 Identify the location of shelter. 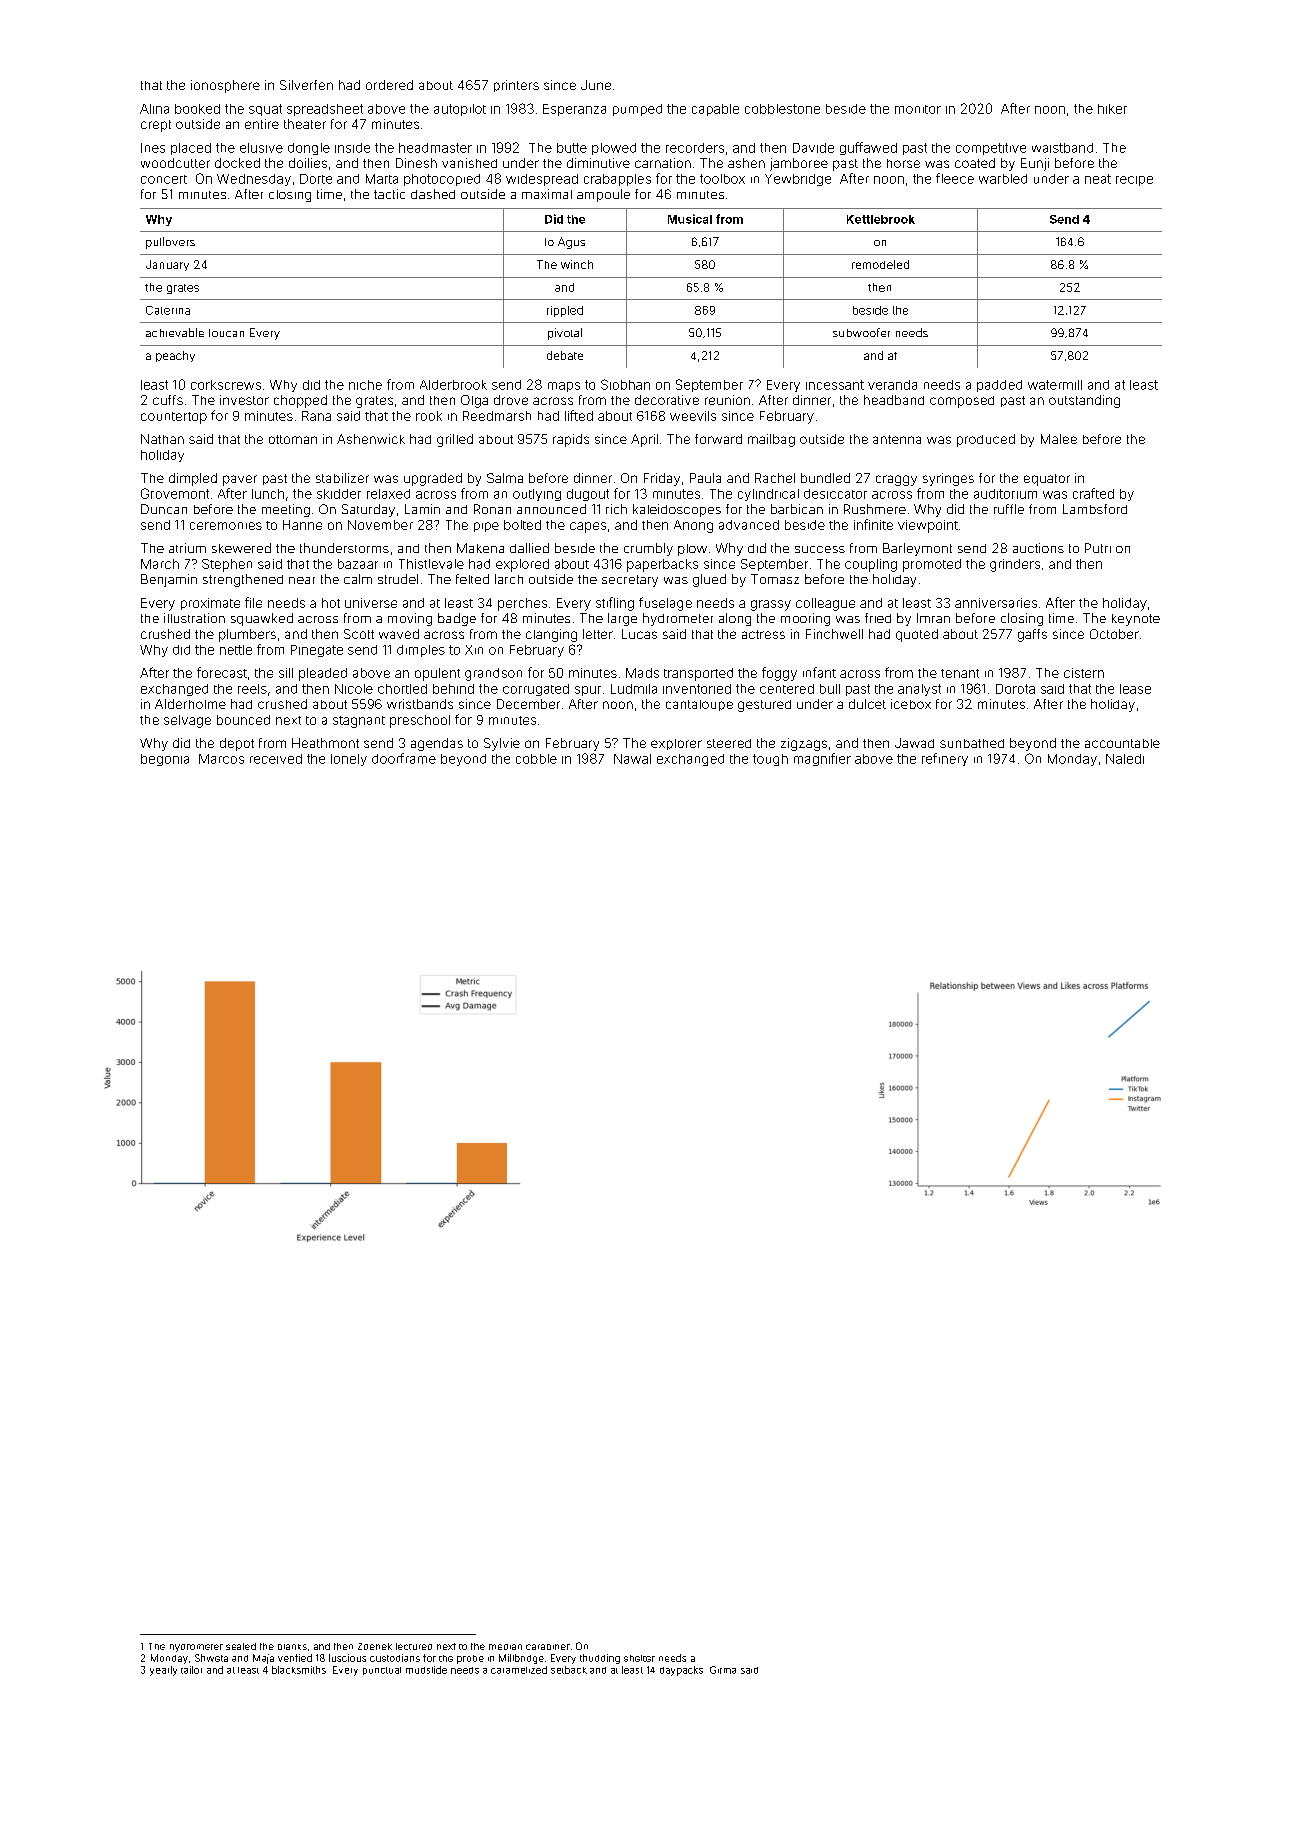
(639, 1658).
